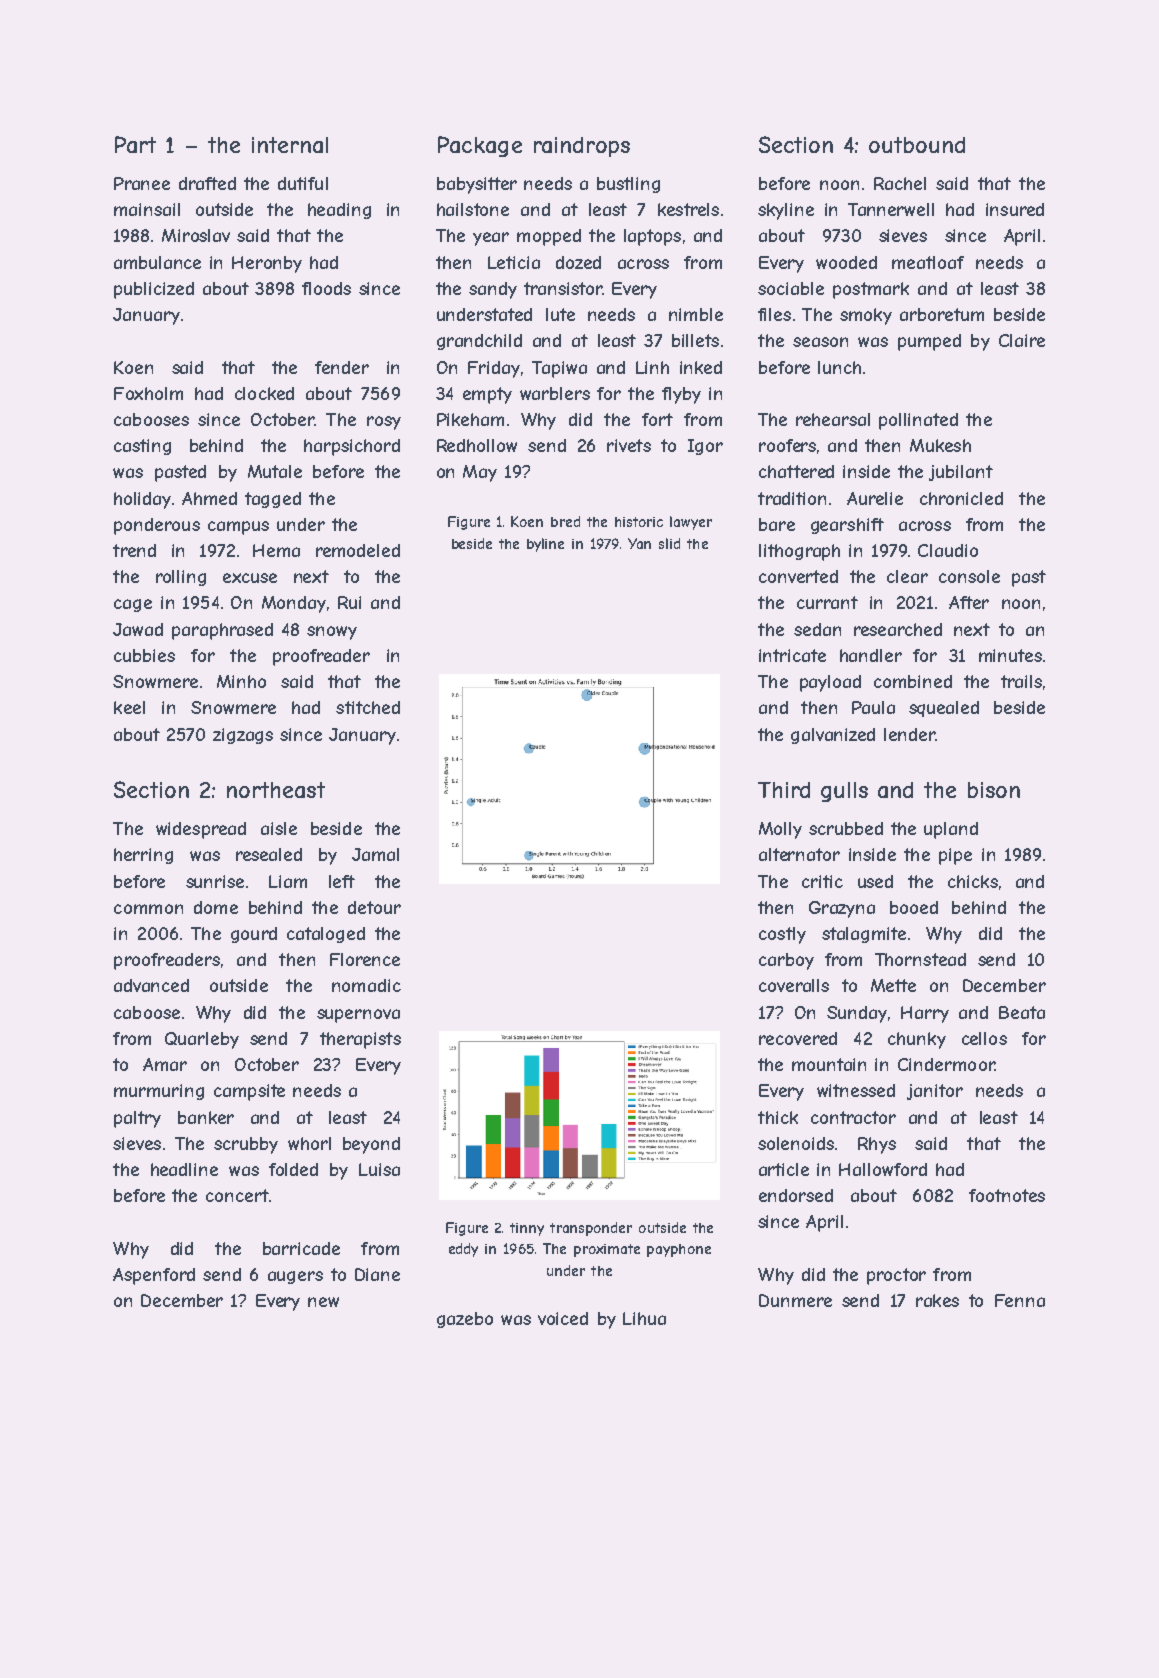 The height and width of the screenshot is (1678, 1159). What do you see at coordinates (917, 145) in the screenshot?
I see `outbound` at bounding box center [917, 145].
